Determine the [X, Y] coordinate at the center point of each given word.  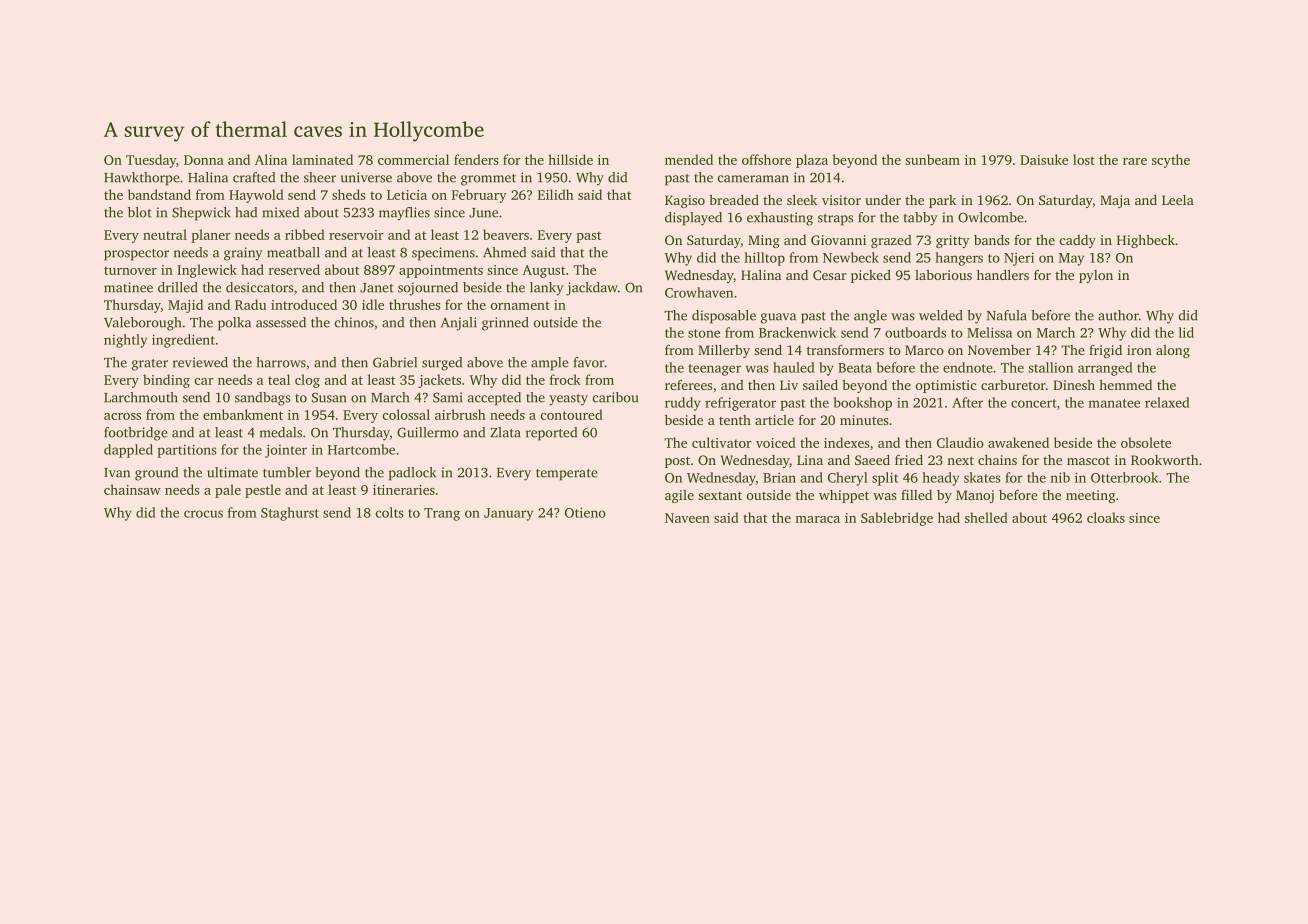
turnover [130, 270]
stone [704, 333]
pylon [1096, 276]
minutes [864, 420]
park [942, 201]
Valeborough [142, 324]
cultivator [722, 442]
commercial [413, 159]
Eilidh [556, 194]
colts [390, 512]
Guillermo [428, 432]
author [1118, 315]
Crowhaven [699, 292]
